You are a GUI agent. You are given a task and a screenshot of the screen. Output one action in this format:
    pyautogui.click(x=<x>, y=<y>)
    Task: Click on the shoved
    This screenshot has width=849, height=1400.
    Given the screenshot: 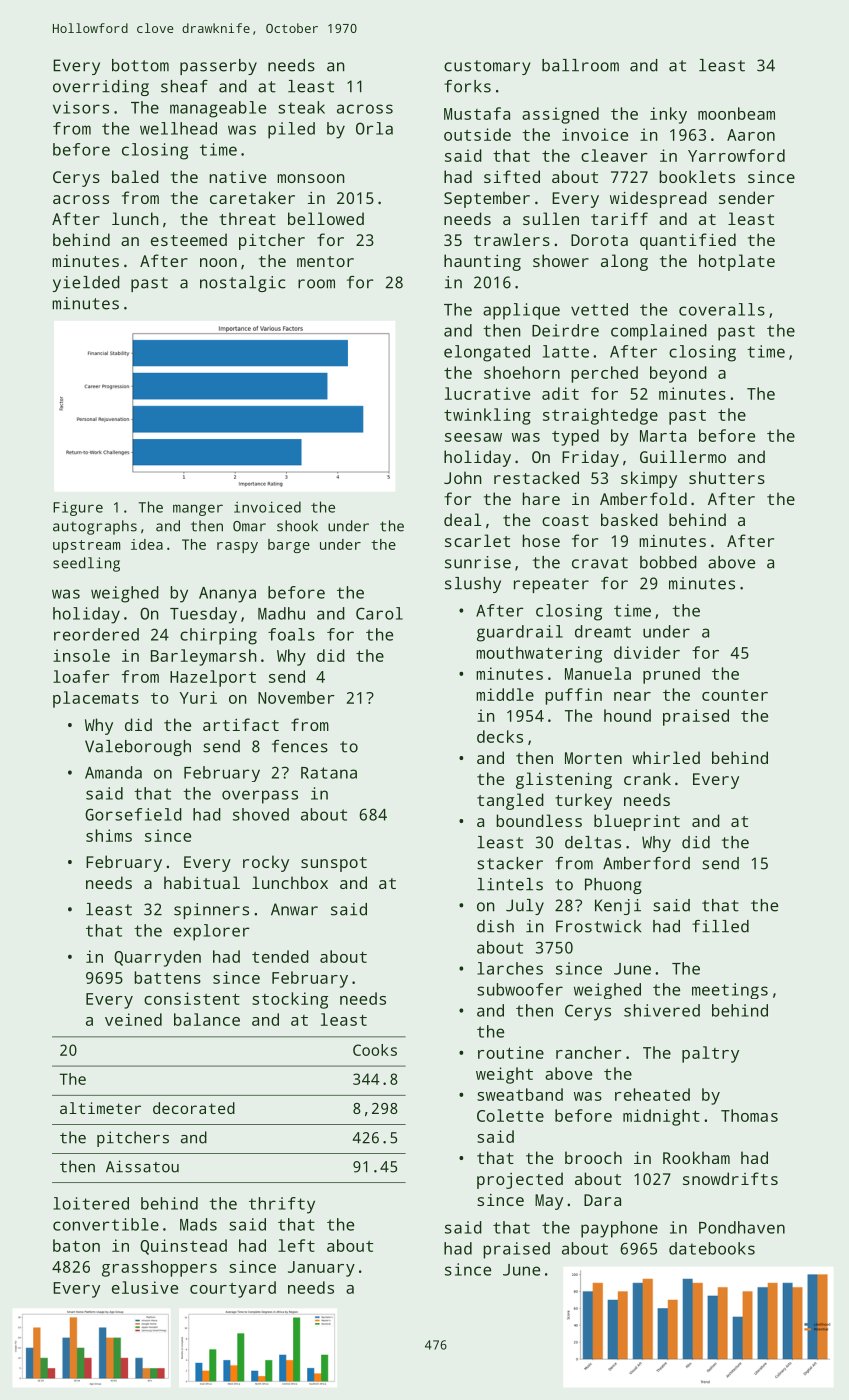 What is the action you would take?
    pyautogui.click(x=261, y=814)
